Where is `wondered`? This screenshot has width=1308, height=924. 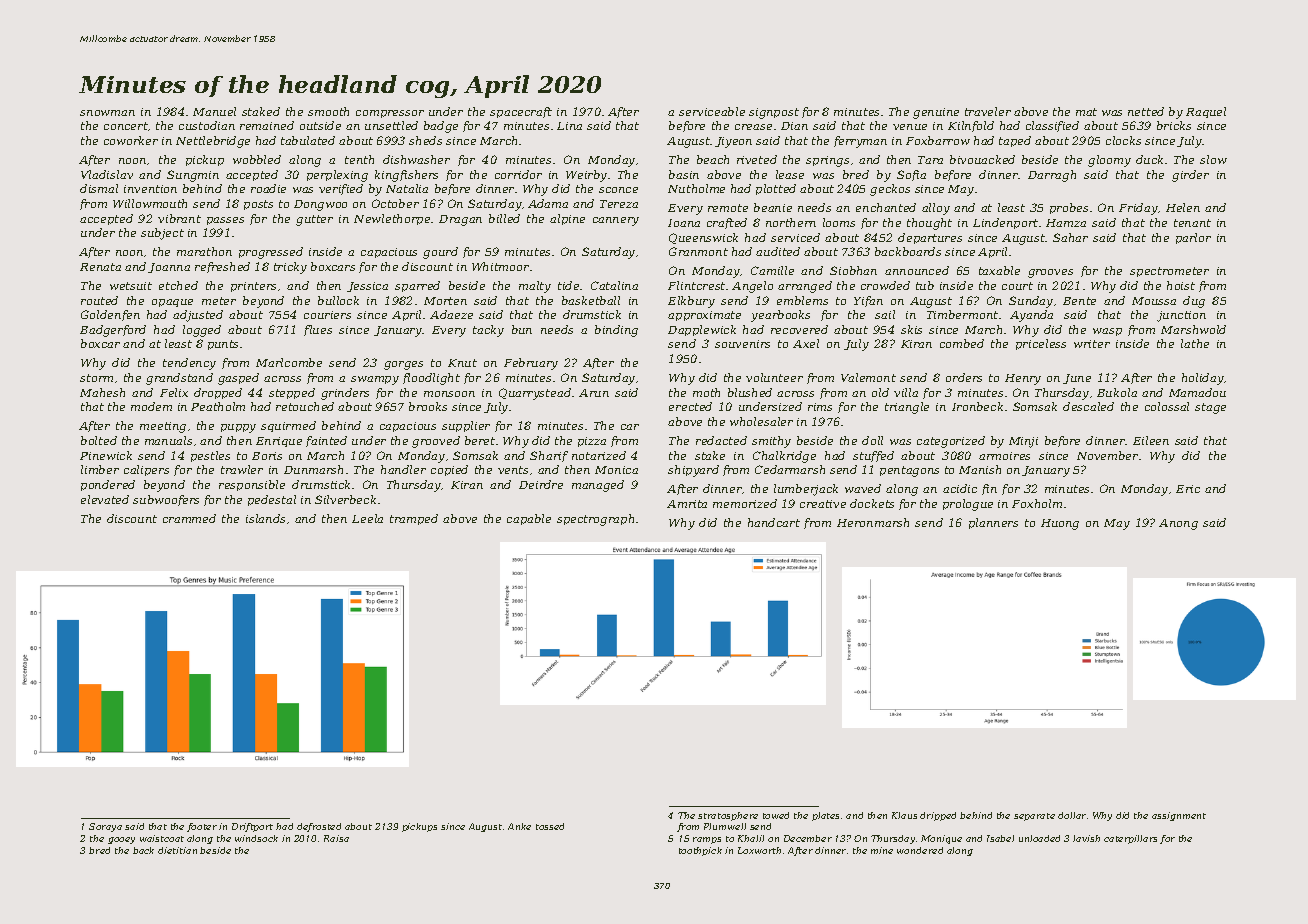
wondered is located at coordinates (920, 850).
